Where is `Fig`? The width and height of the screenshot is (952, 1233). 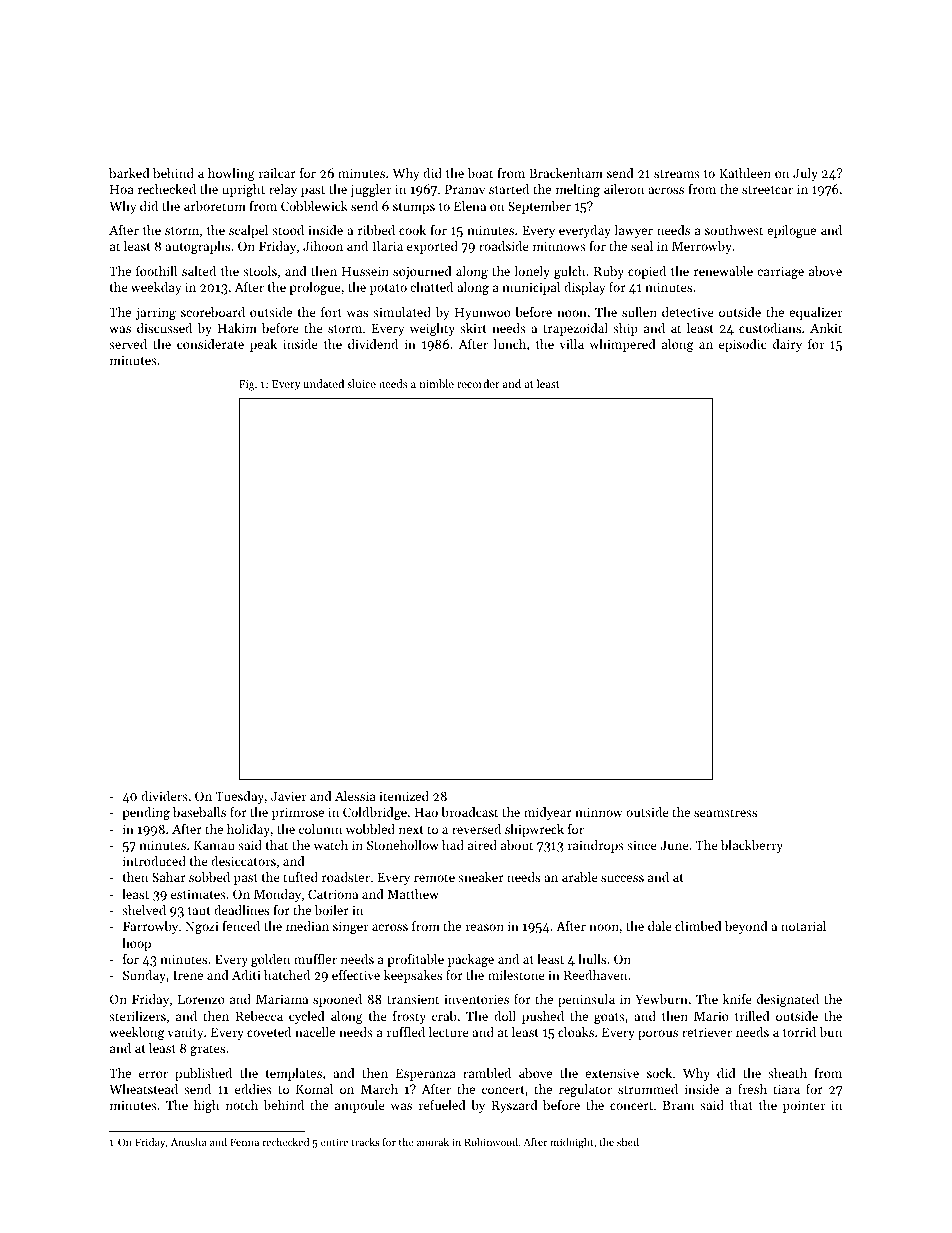
Fig is located at coordinates (247, 385).
